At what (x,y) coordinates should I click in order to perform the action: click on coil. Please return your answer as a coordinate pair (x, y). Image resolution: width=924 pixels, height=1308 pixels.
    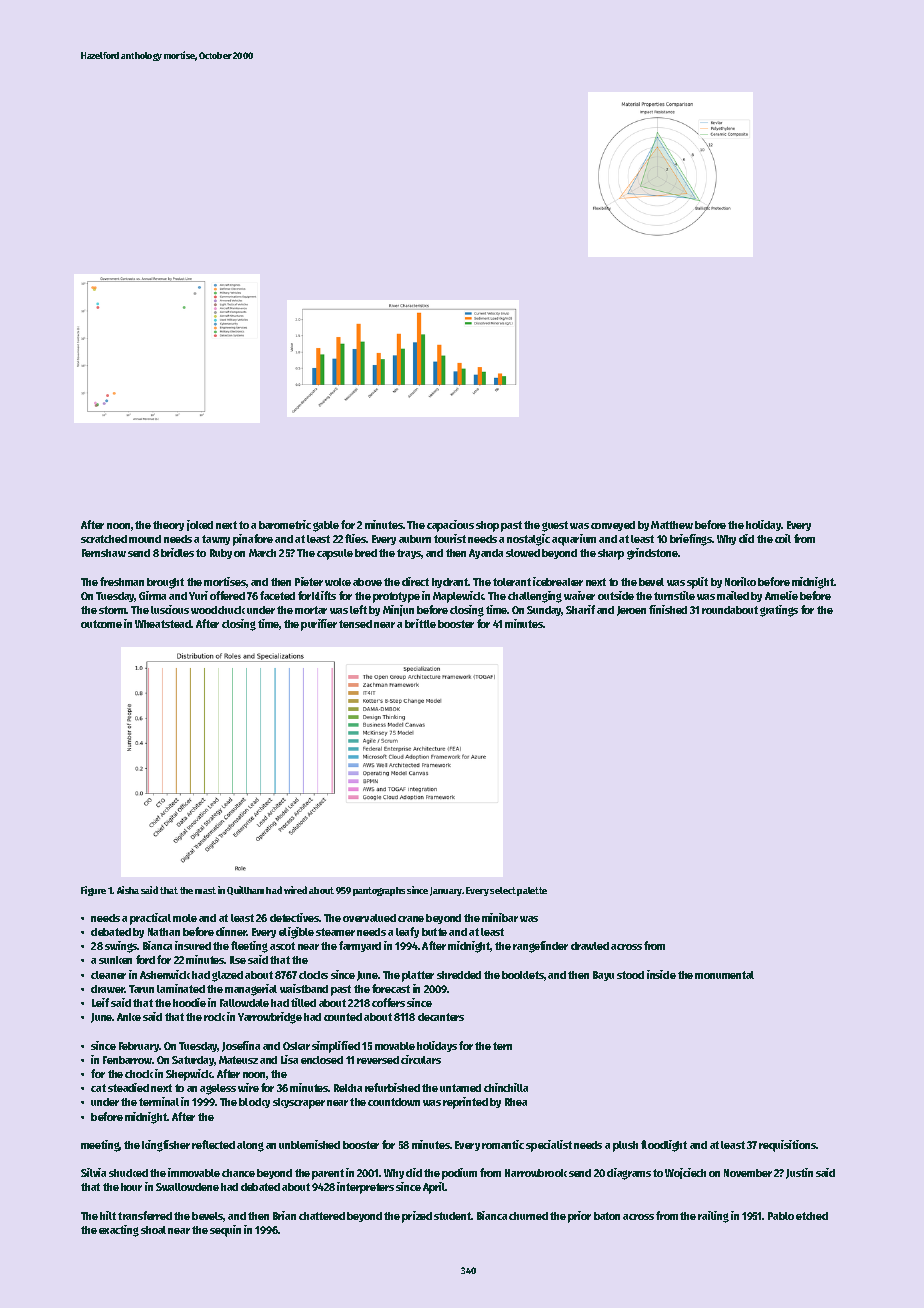
    Looking at the image, I should click on (783, 538).
